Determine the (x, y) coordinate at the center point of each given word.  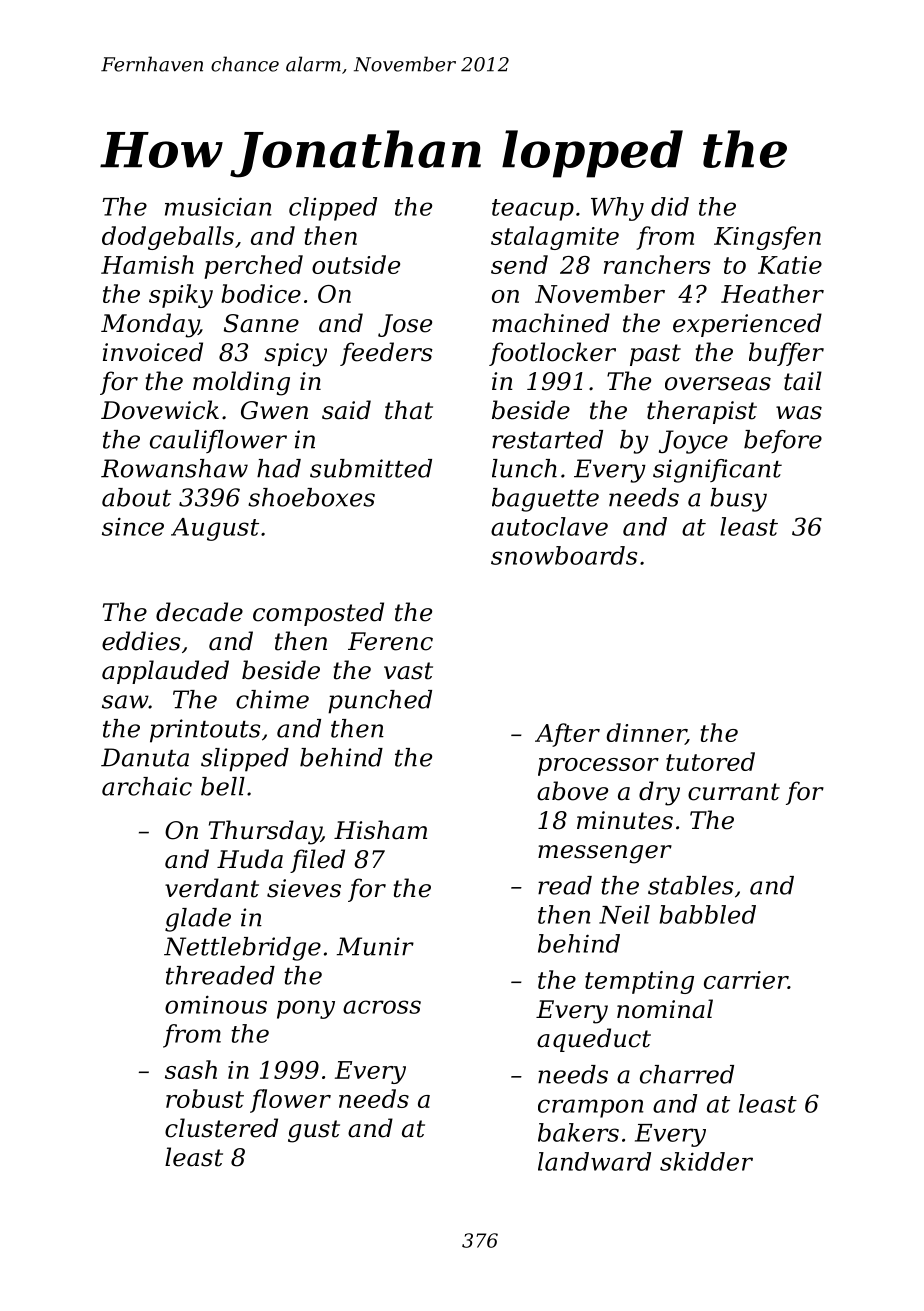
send (519, 264)
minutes (625, 820)
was (799, 413)
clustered (221, 1128)
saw (125, 702)
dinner (646, 734)
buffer (786, 354)
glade (198, 920)
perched (253, 267)
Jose (405, 325)
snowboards (564, 555)
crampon (591, 1108)
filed (317, 861)
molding (241, 383)
